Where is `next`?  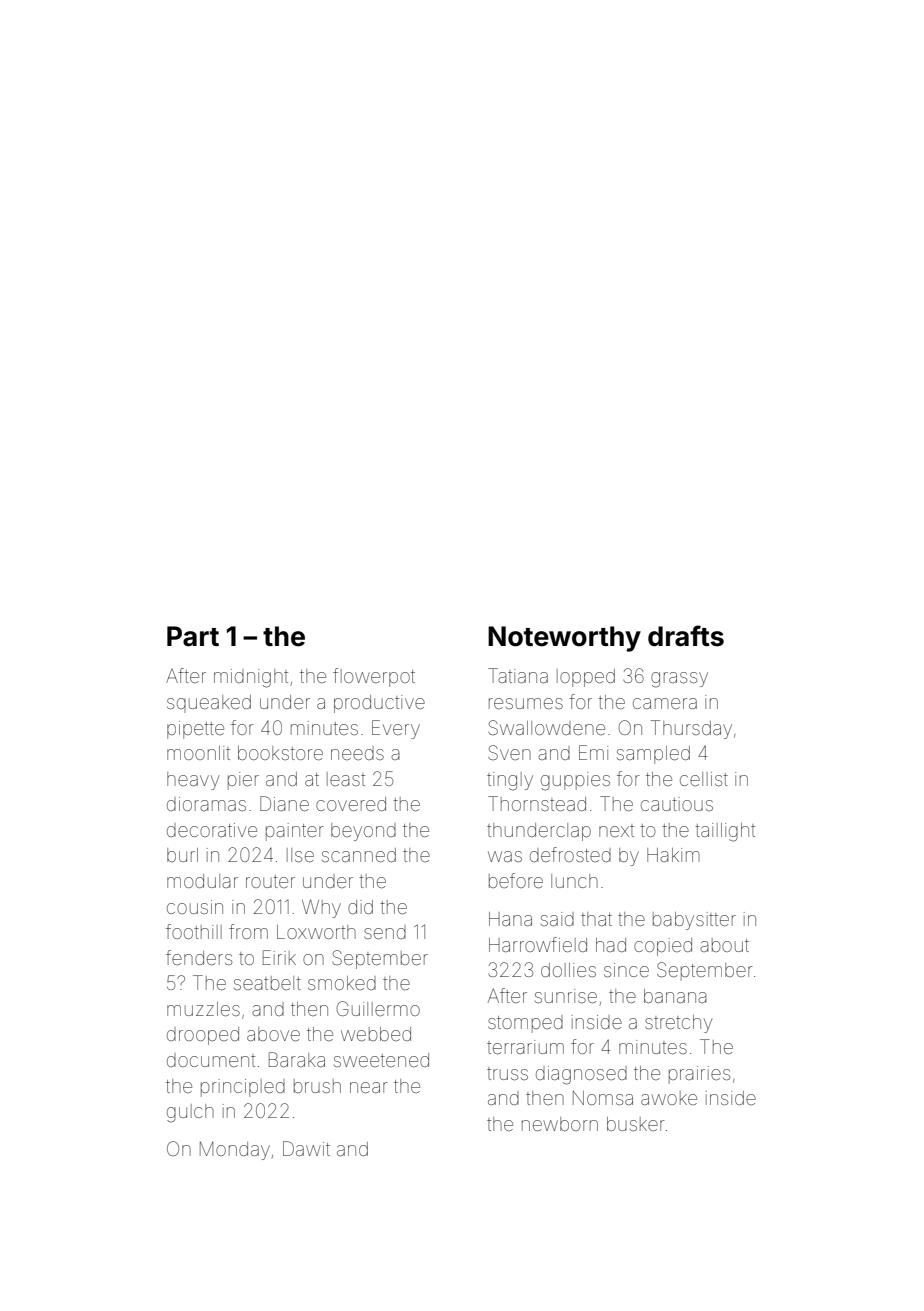 next is located at coordinates (616, 830).
